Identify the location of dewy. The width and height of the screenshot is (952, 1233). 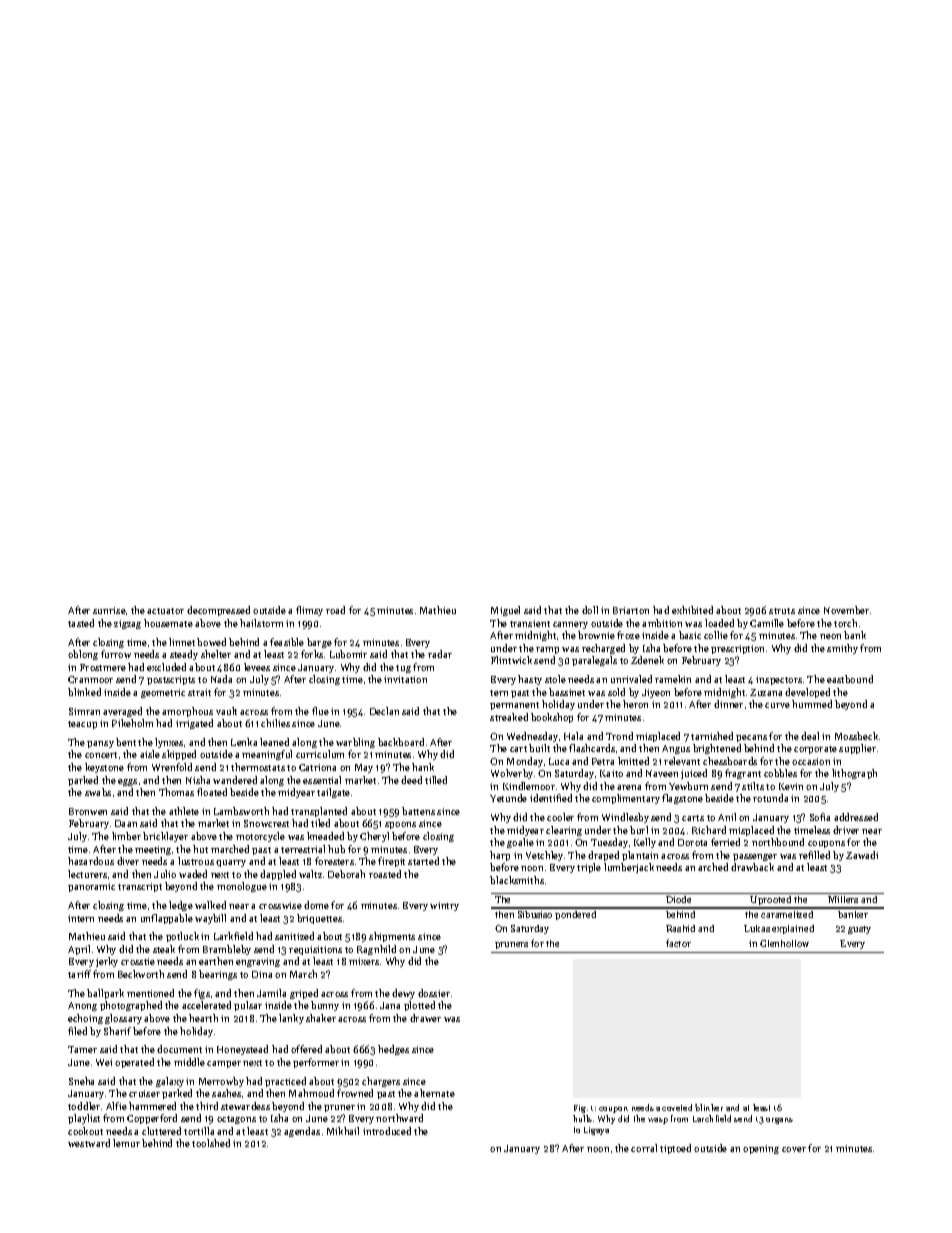
(403, 994).
